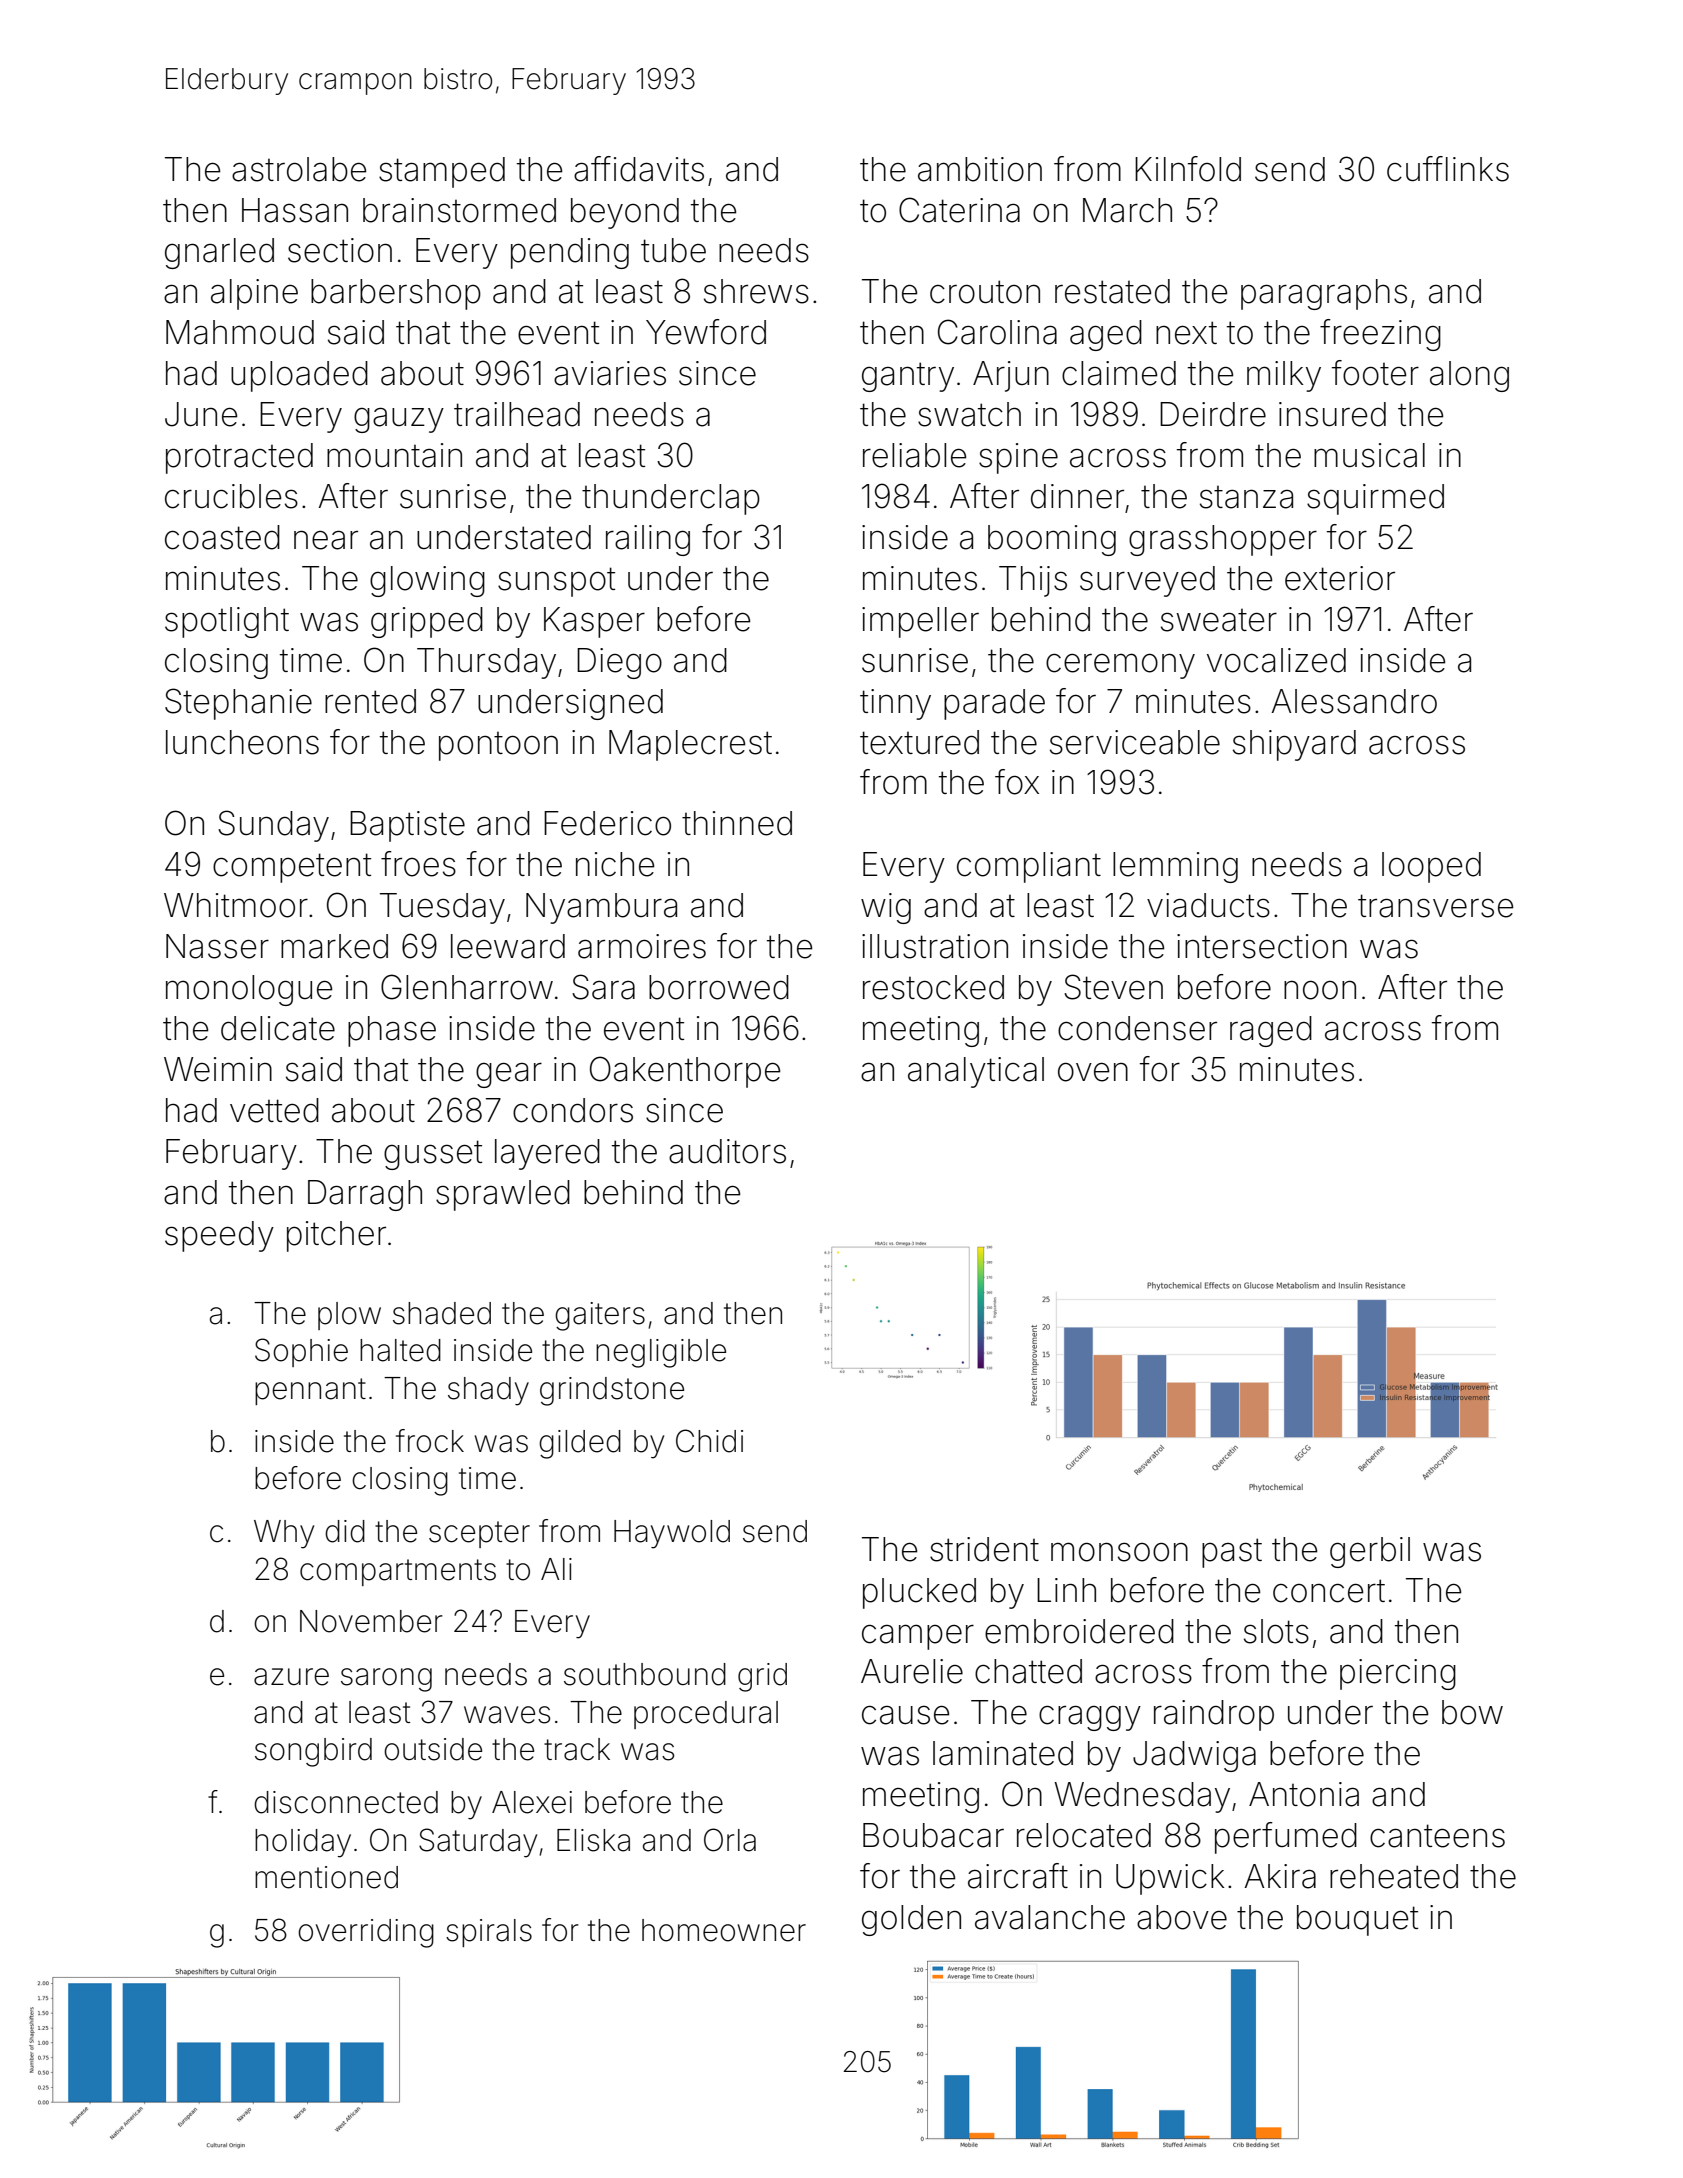 Image resolution: width=1683 pixels, height=2178 pixels. I want to click on cufflinks, so click(1448, 169).
